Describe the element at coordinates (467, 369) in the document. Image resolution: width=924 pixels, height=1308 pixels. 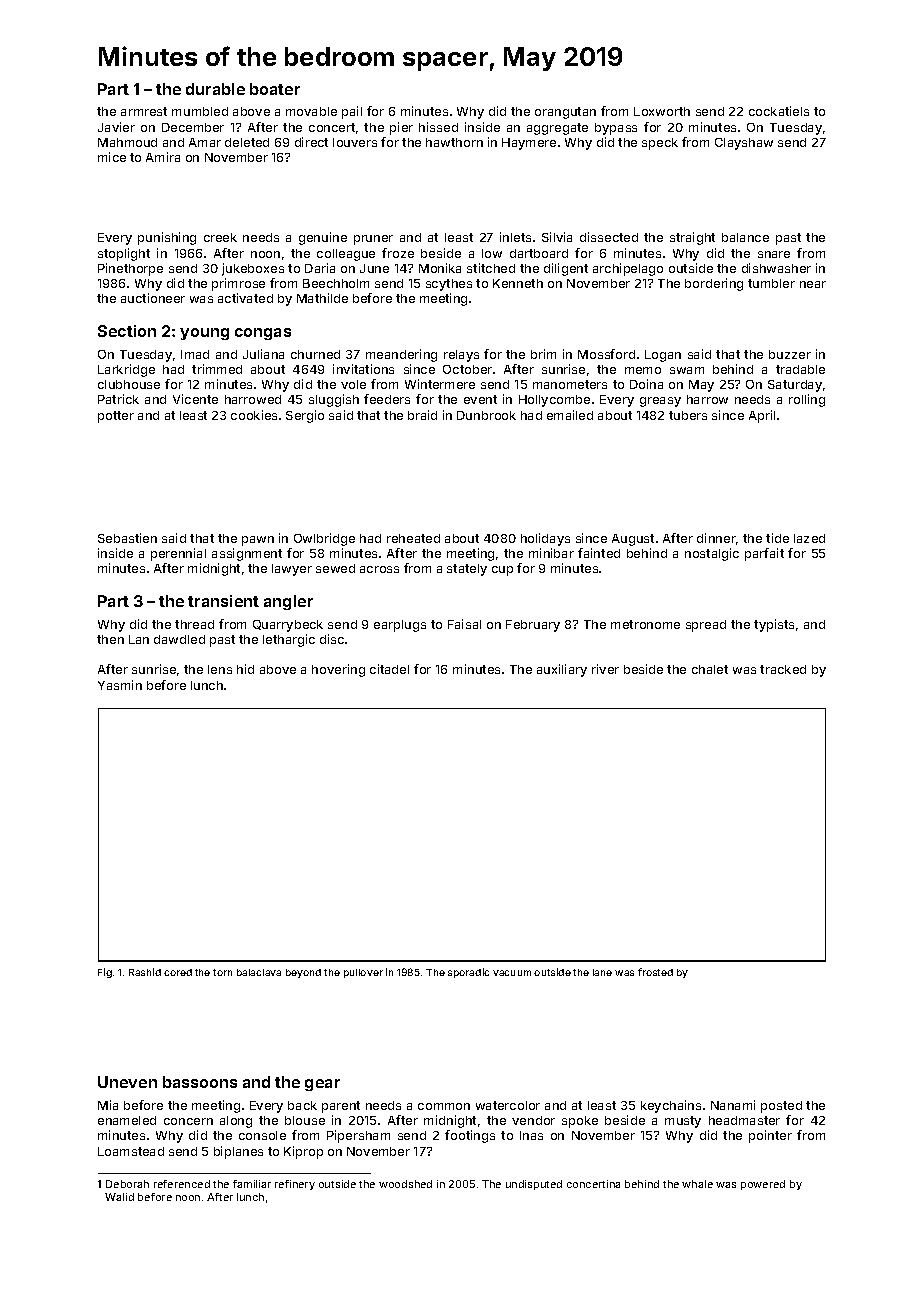
I see `October` at that location.
